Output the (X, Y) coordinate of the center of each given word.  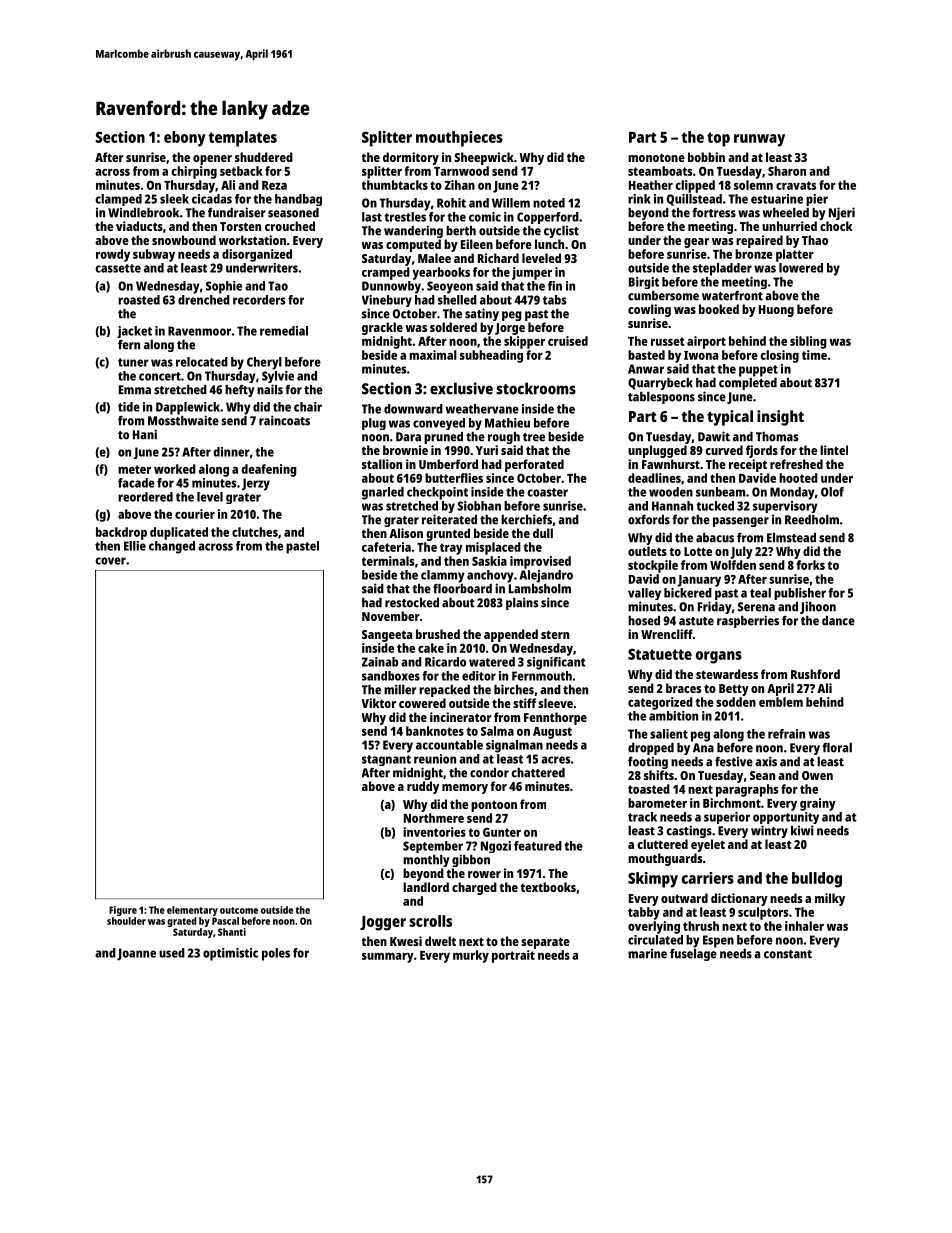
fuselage (693, 955)
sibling (808, 342)
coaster (547, 492)
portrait (513, 956)
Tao (278, 286)
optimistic (230, 954)
